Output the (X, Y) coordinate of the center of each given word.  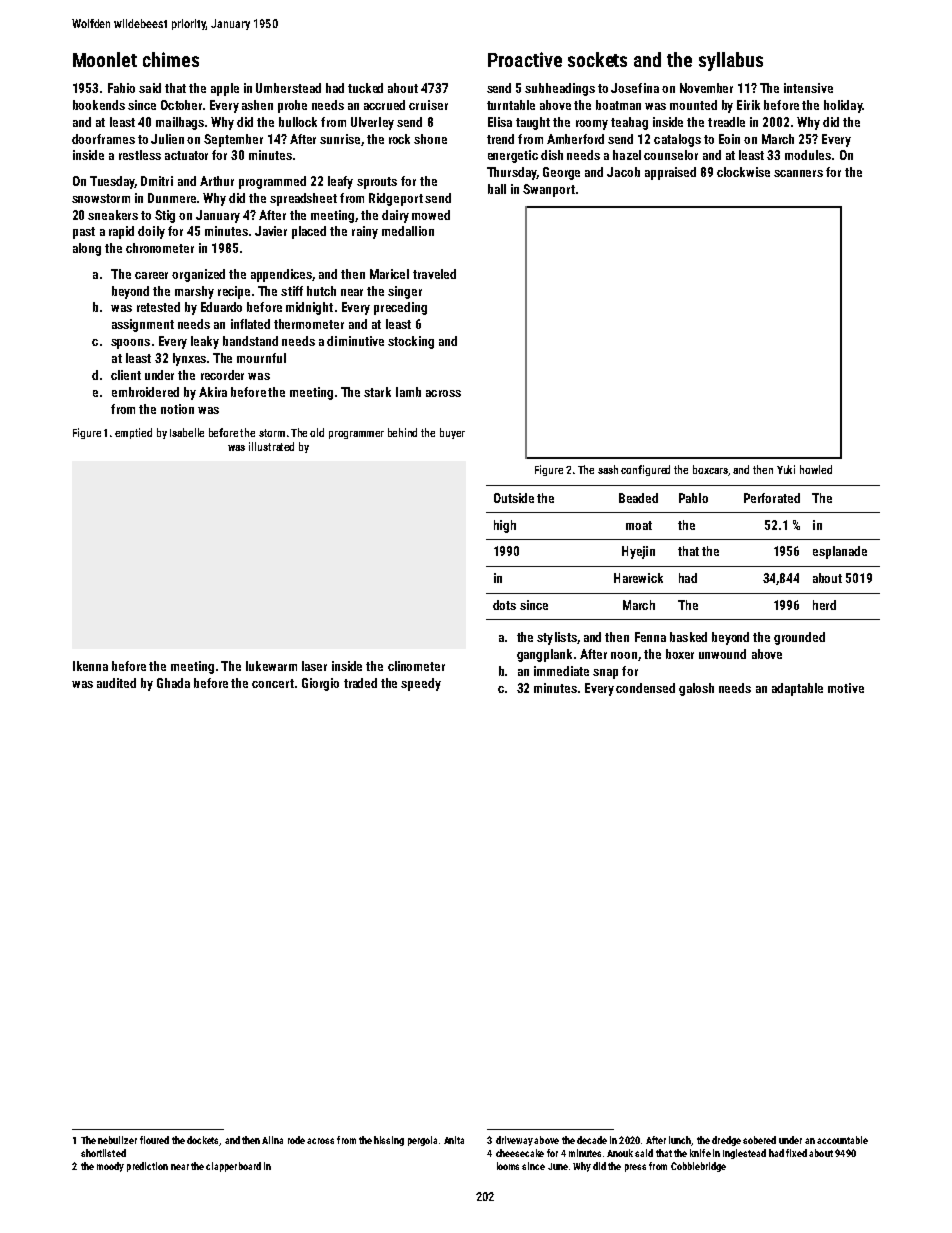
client (126, 375)
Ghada (173, 683)
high (505, 526)
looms (508, 1166)
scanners (798, 173)
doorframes (103, 139)
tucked (365, 88)
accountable (842, 1140)
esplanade (840, 552)
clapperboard (233, 1167)
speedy (421, 684)
